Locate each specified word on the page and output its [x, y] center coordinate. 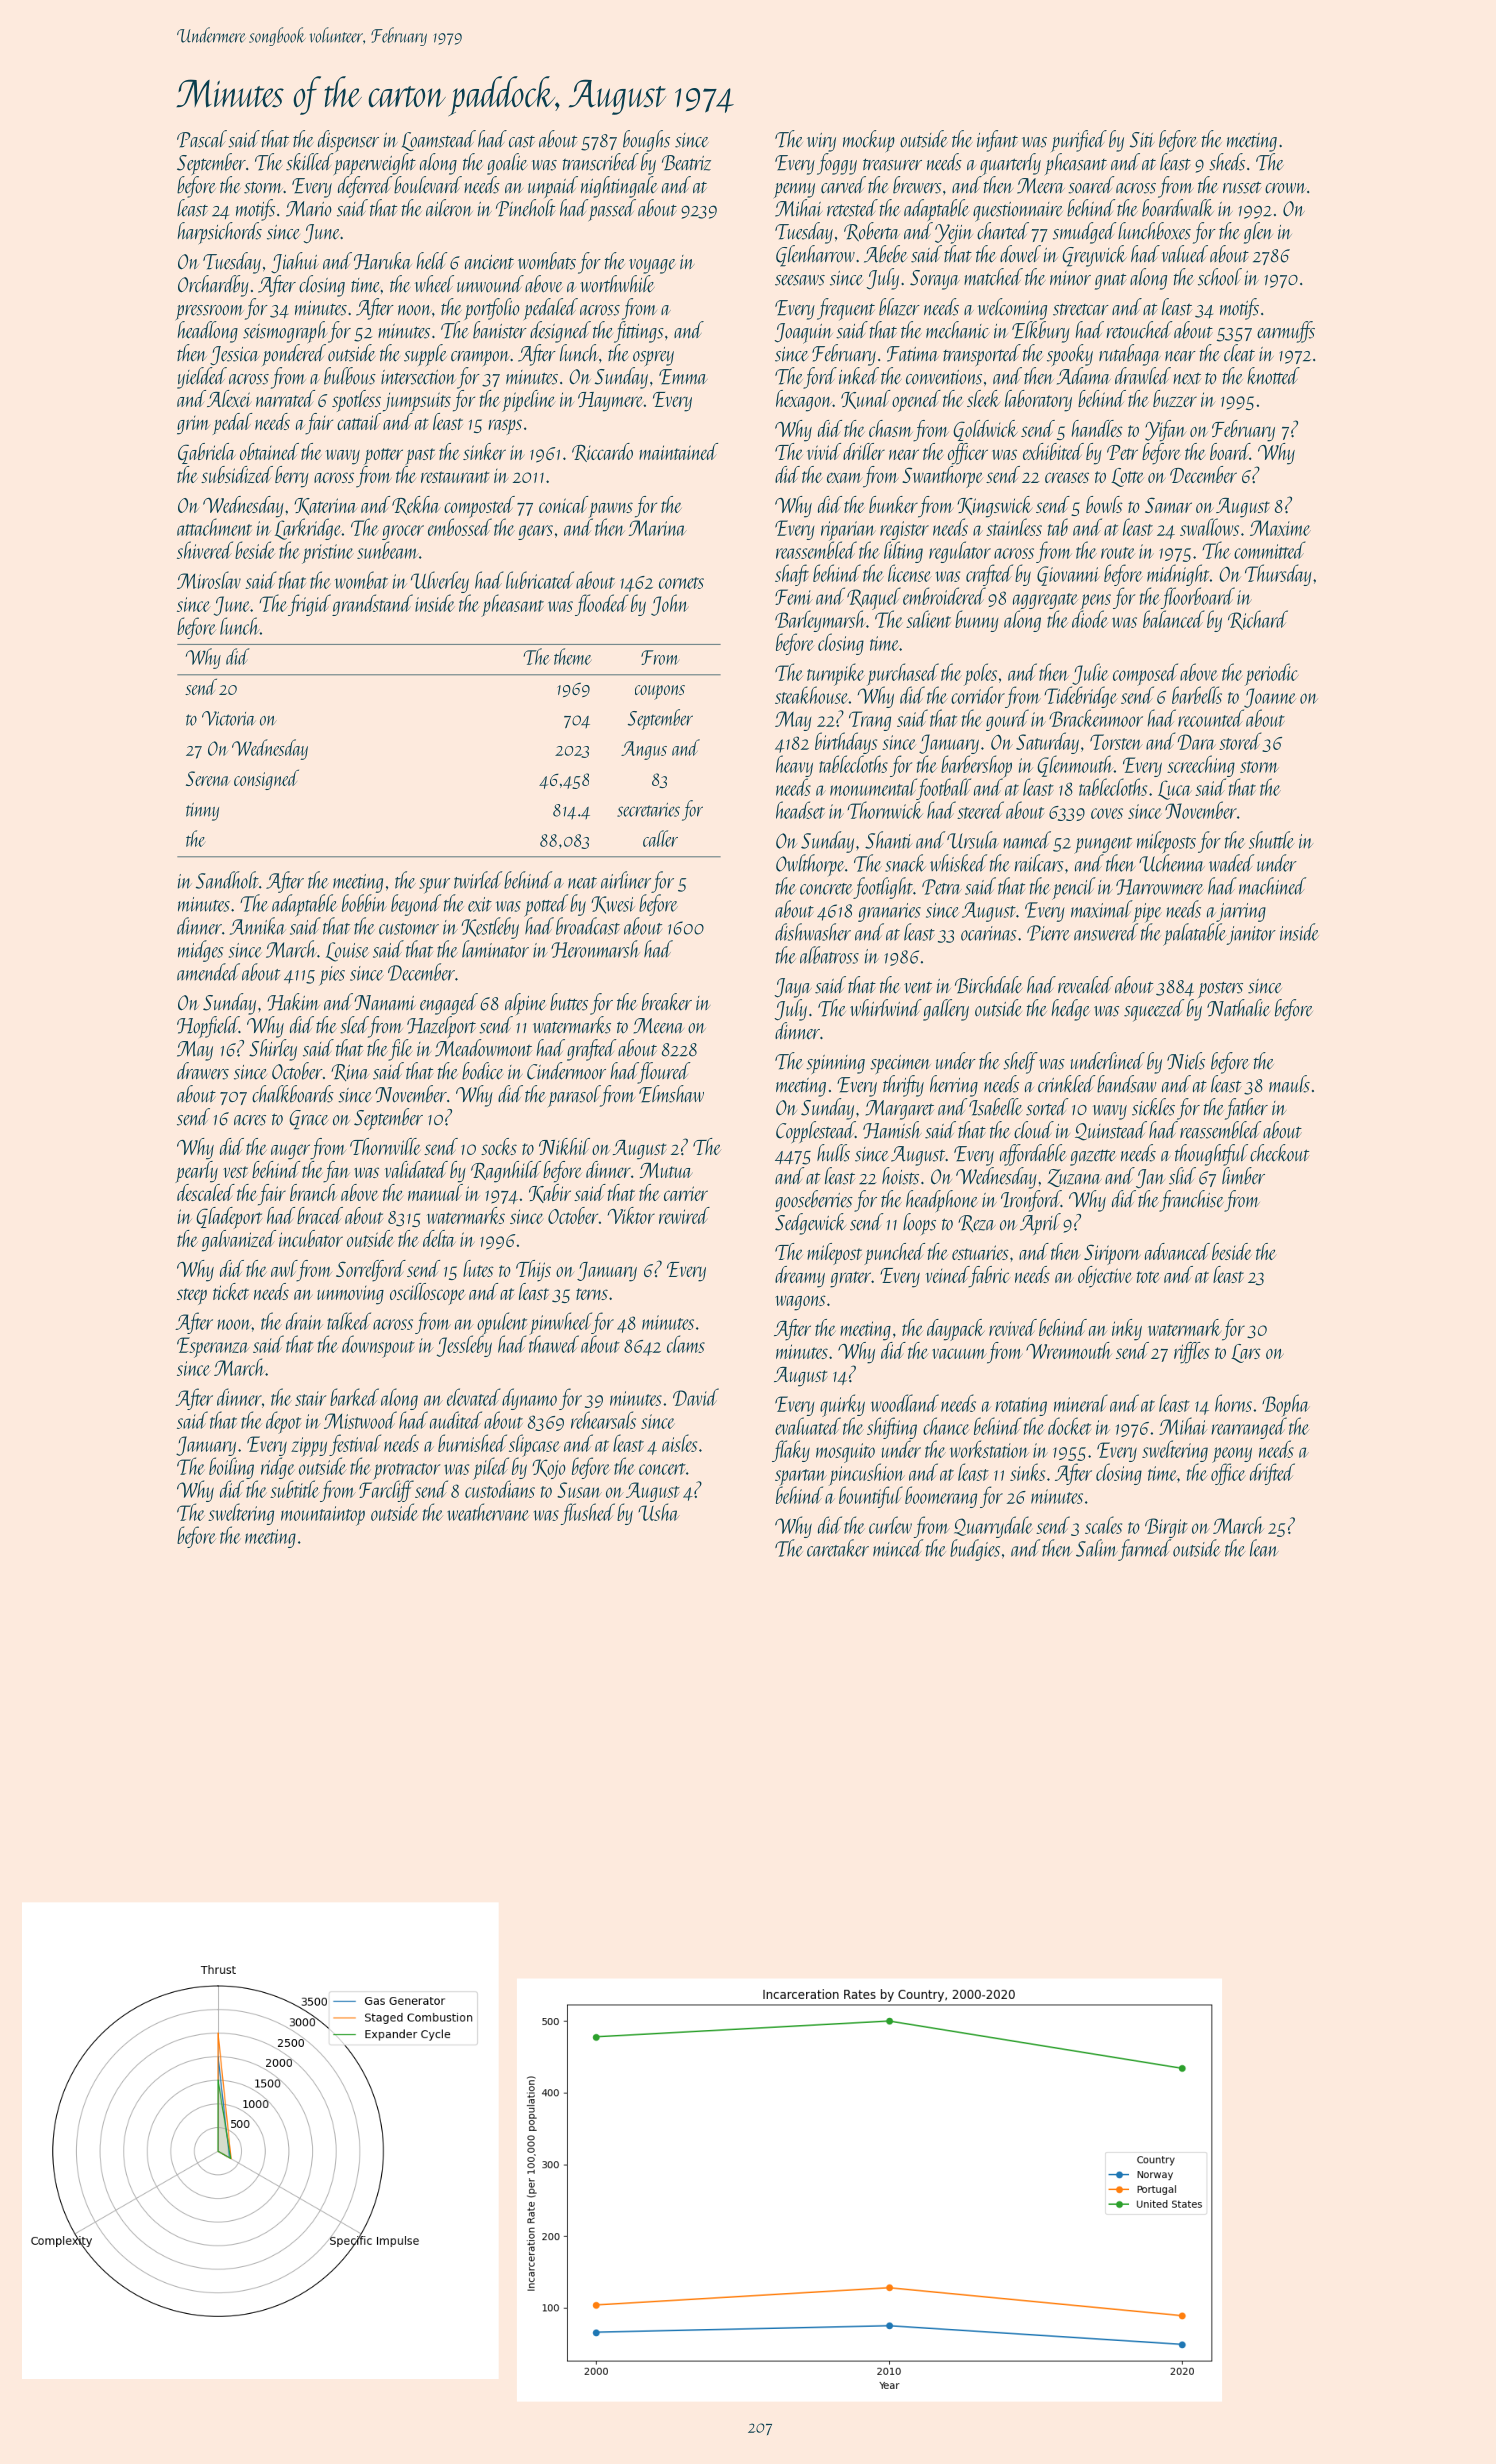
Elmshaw [671, 1094]
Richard [1258, 620]
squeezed [1154, 1010]
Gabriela [207, 453]
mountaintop [323, 1516]
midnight [1178, 575]
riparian [848, 531]
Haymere [610, 402]
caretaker [838, 1548]
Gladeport [229, 1218]
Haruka [383, 261]
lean [1264, 1548]
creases [1067, 477]
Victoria [228, 718]
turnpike [836, 674]
